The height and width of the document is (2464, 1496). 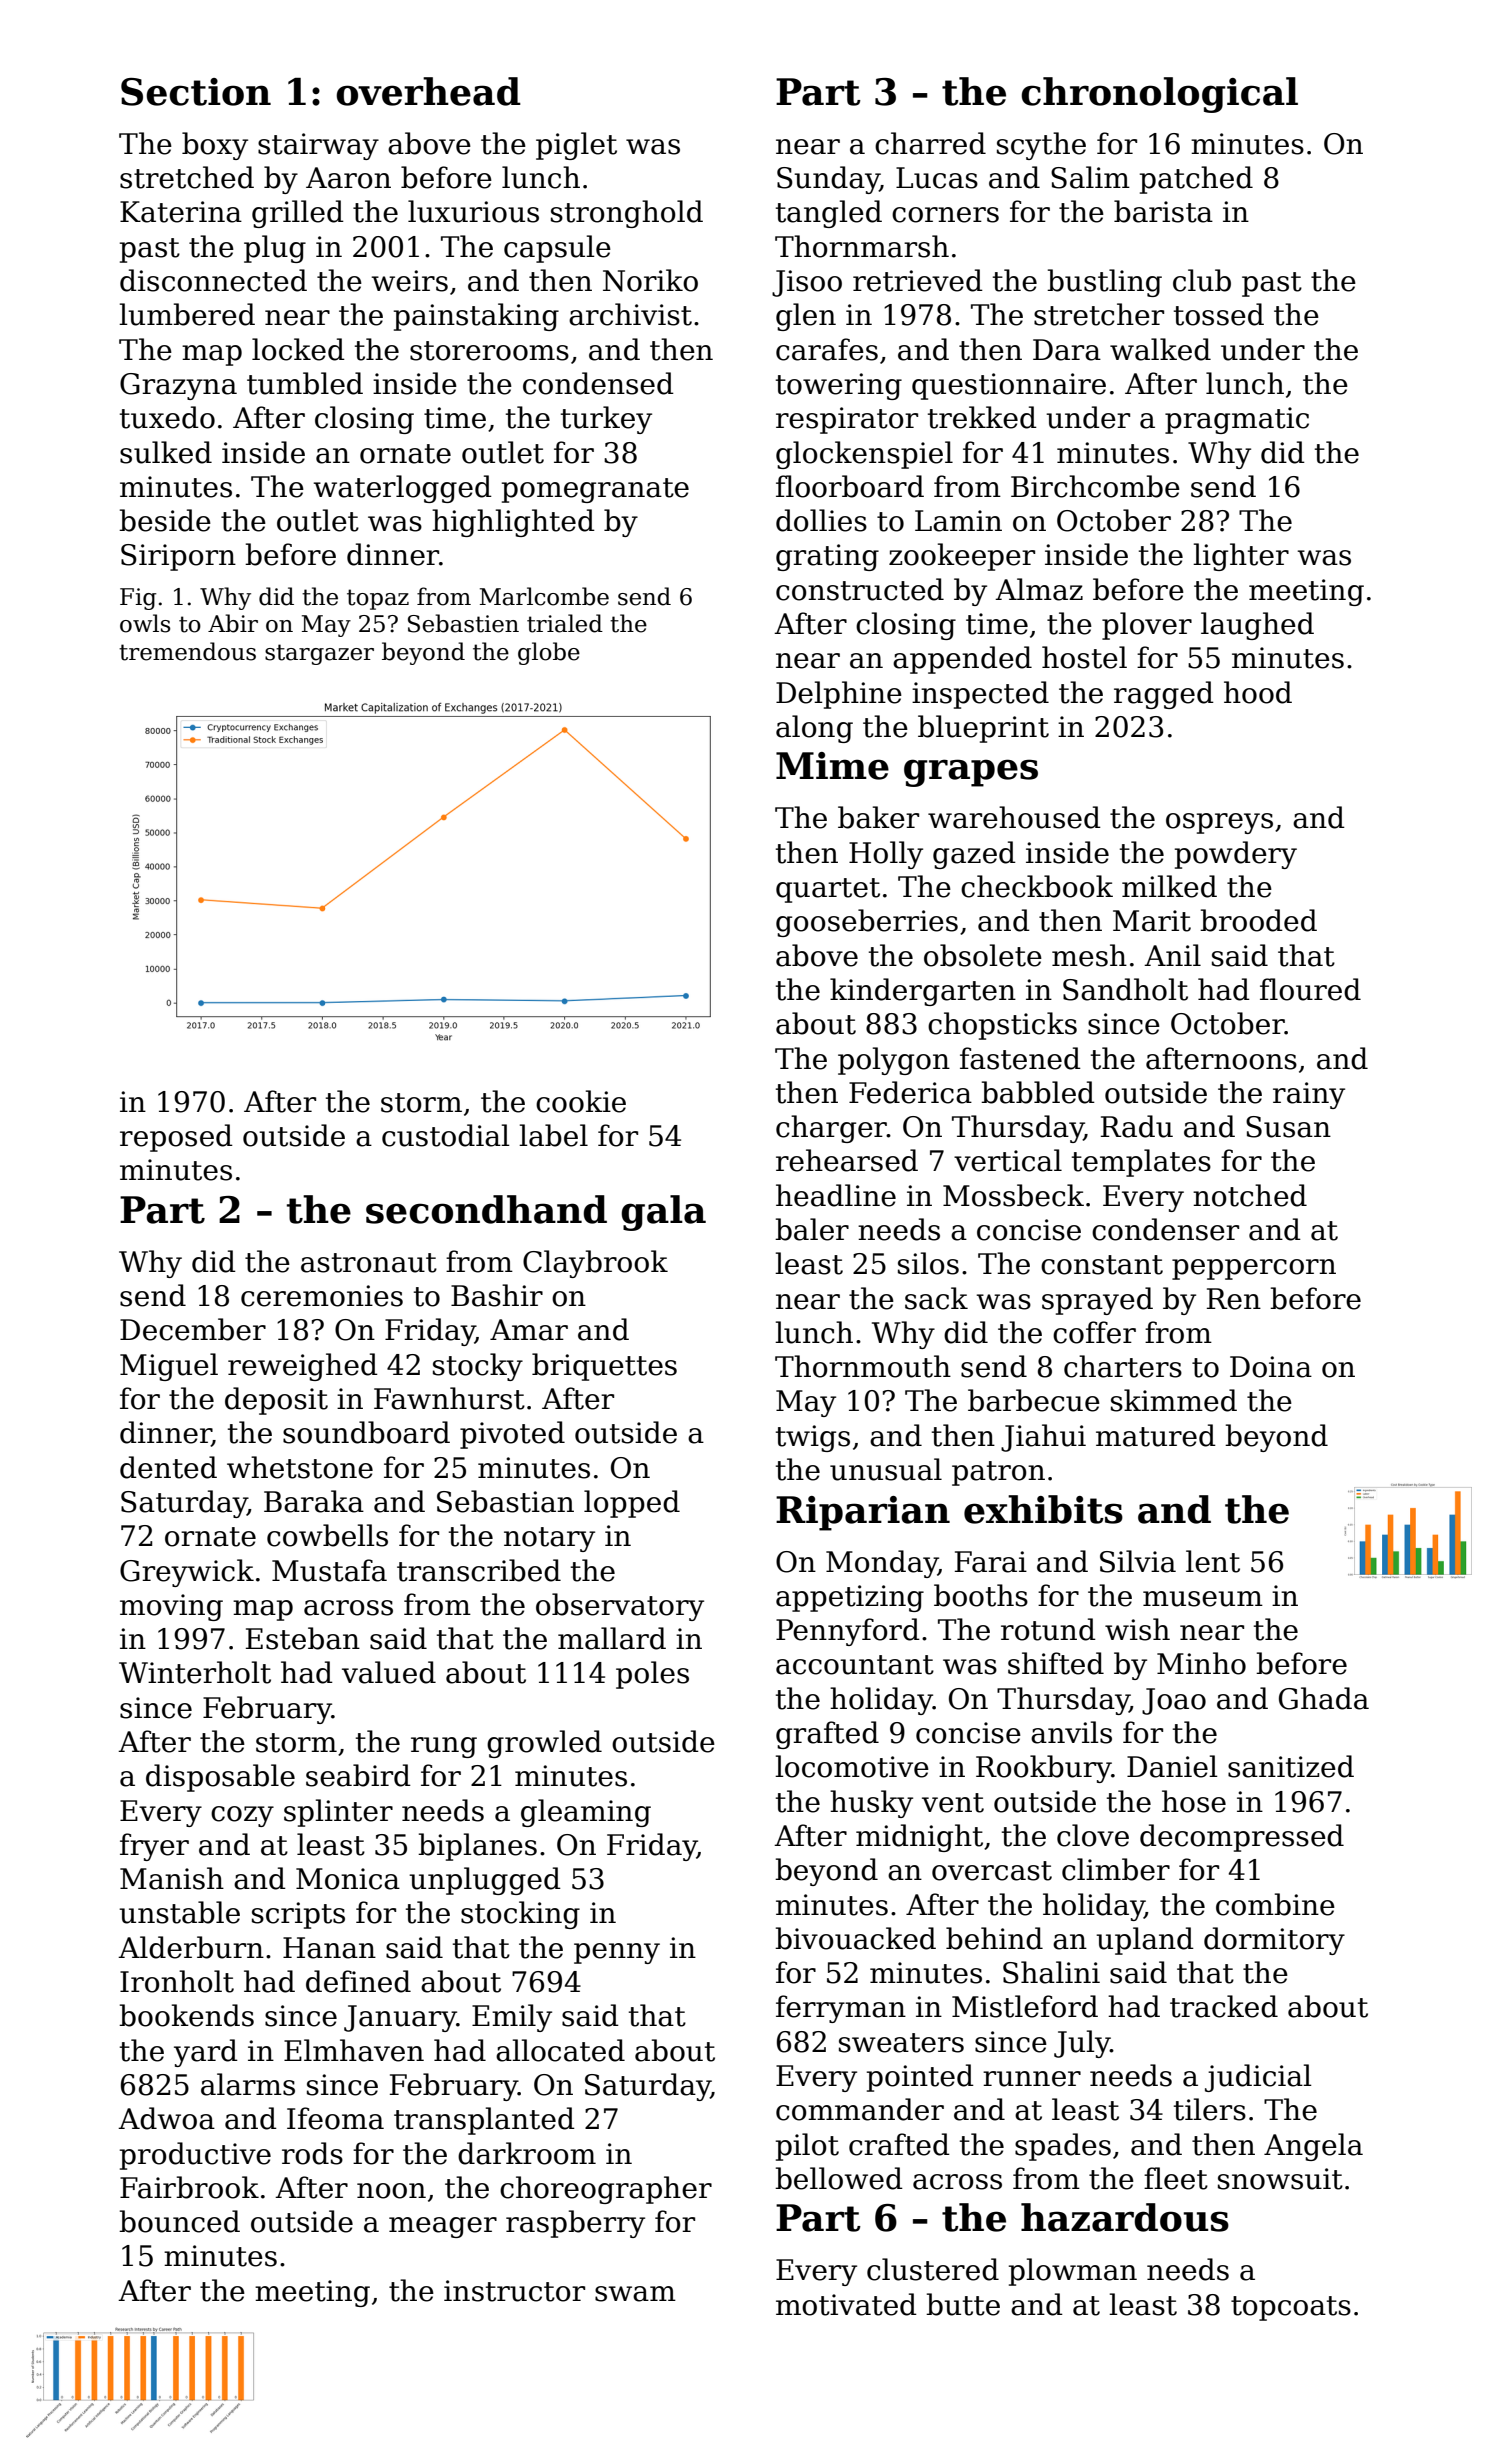 What do you see at coordinates (1051, 1972) in the document?
I see `Shalini` at bounding box center [1051, 1972].
